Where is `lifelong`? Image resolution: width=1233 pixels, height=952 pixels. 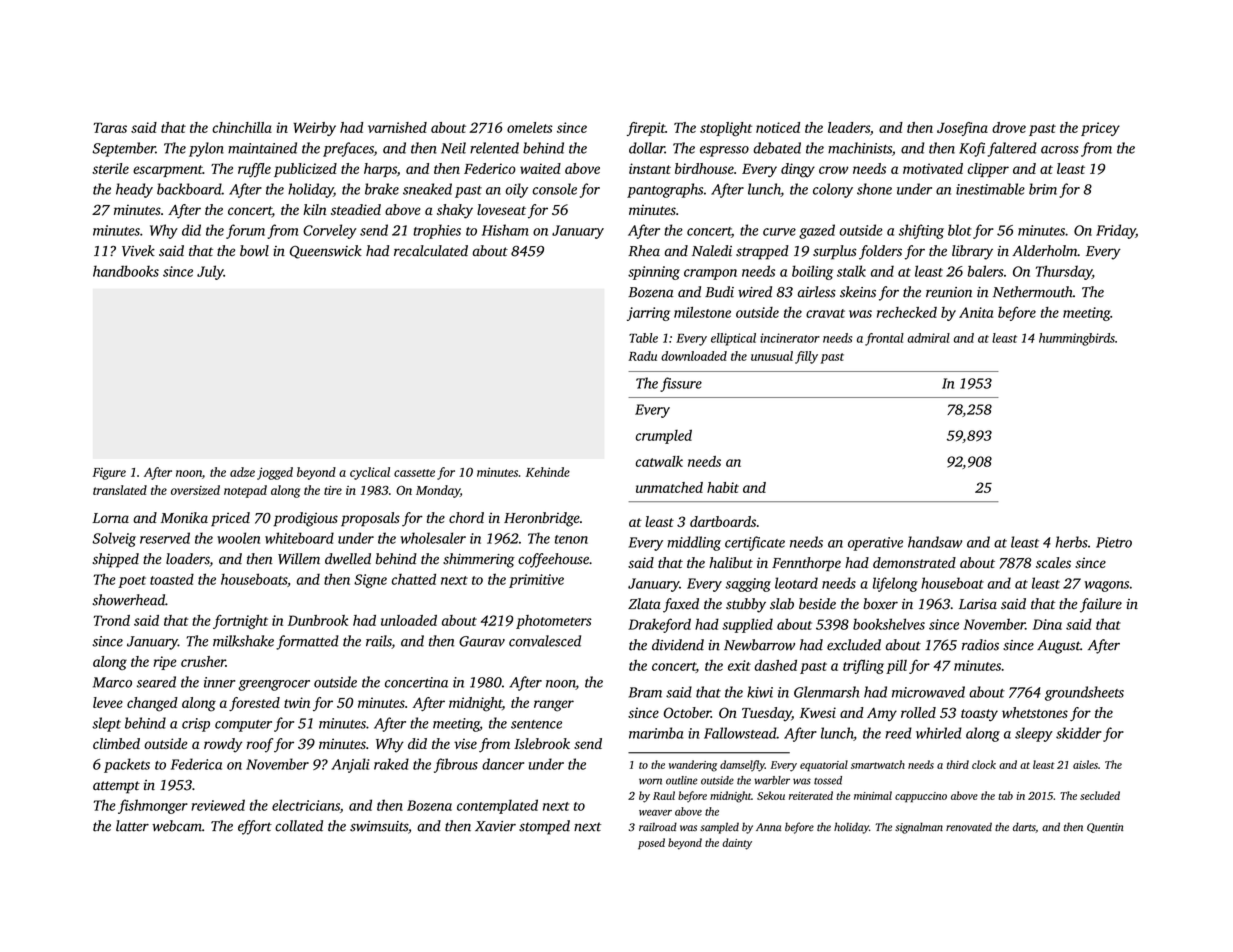
lifelong is located at coordinates (895, 584).
